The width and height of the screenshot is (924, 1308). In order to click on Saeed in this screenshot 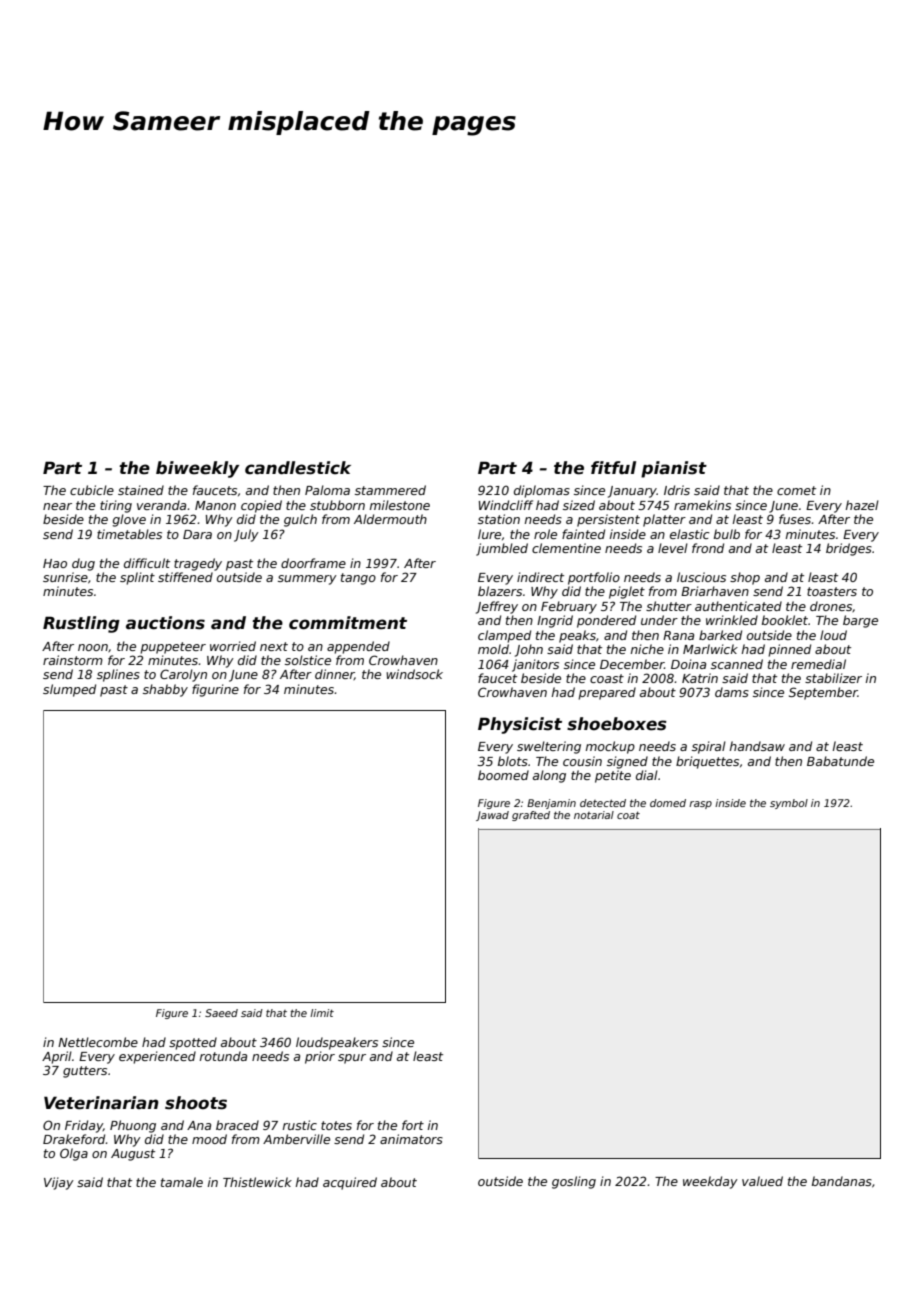, I will do `click(221, 1013)`.
